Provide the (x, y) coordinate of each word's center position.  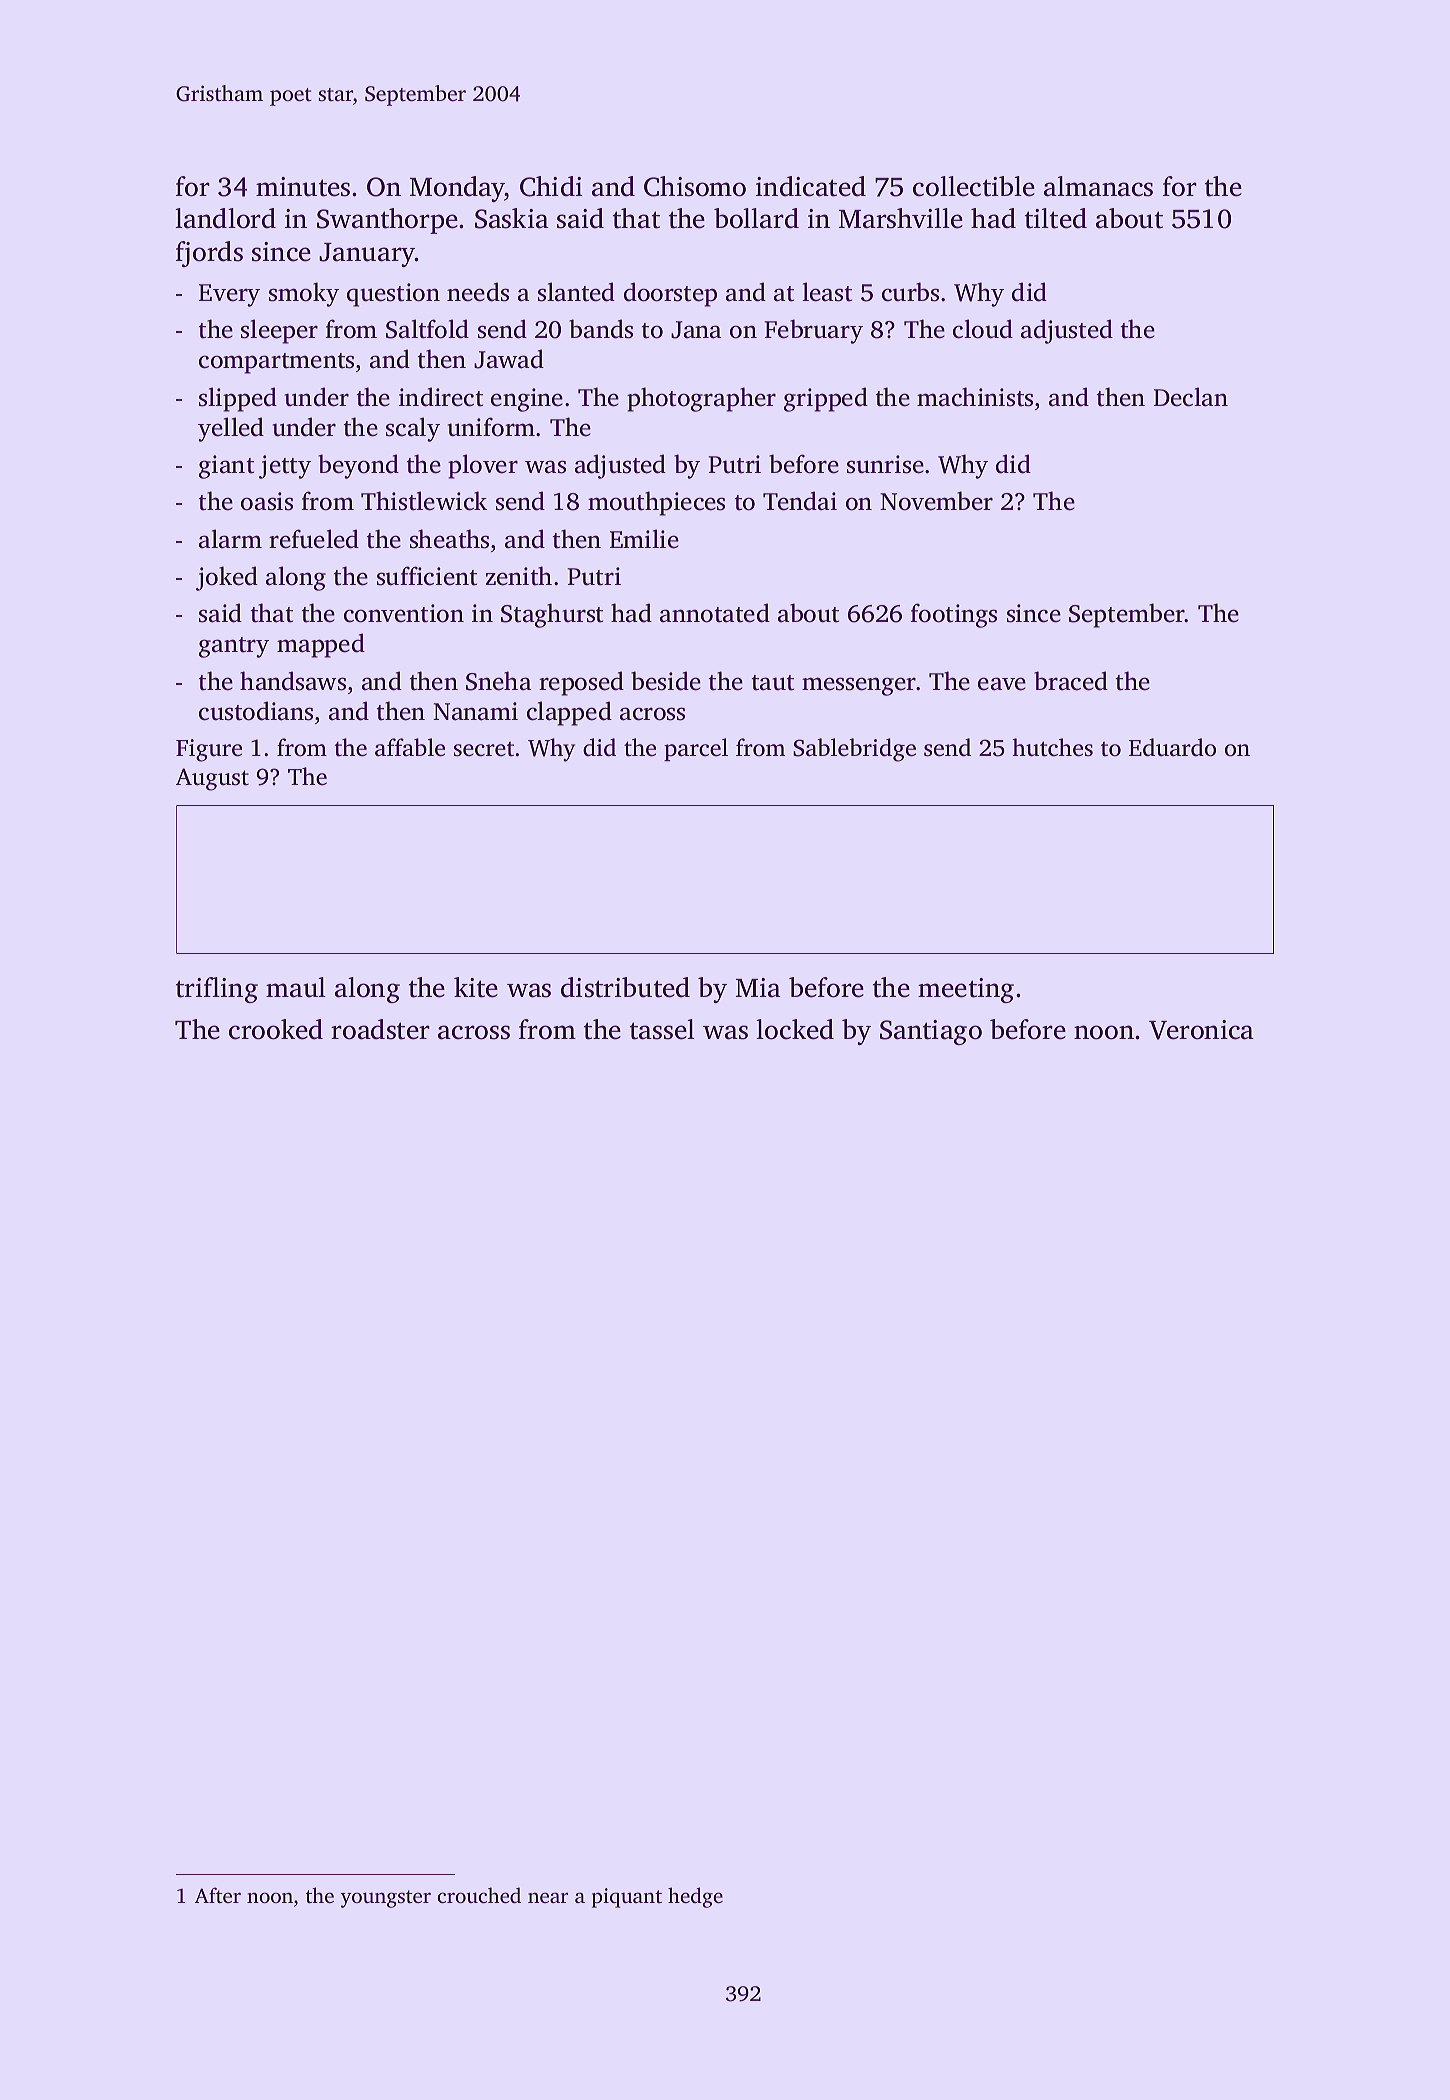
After (218, 1895)
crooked (276, 1029)
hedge (695, 1897)
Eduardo (1172, 747)
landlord (225, 218)
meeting (966, 990)
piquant (627, 1898)
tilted (1056, 218)
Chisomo (695, 186)
